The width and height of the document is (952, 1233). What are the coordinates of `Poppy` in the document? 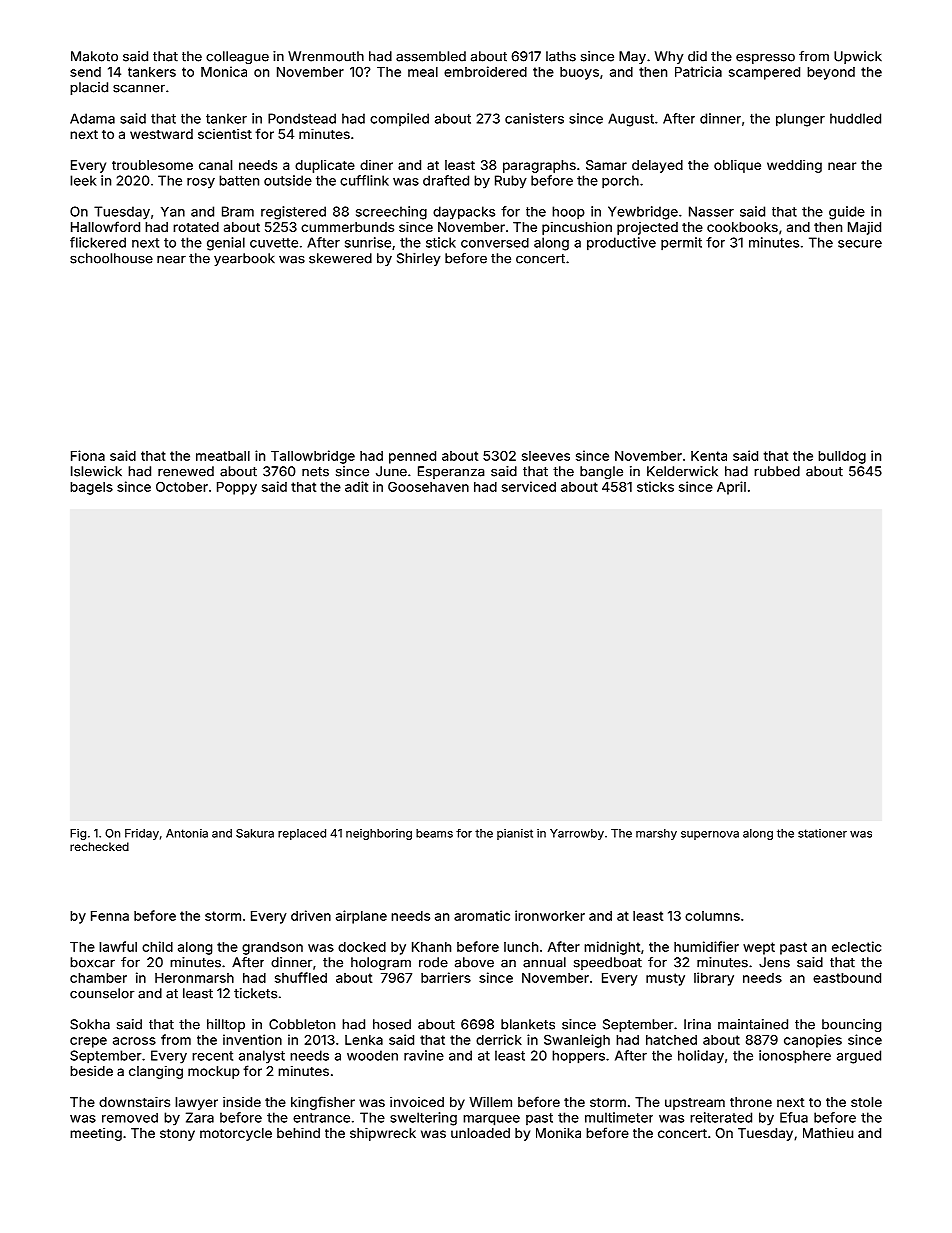 It's located at (237, 488).
